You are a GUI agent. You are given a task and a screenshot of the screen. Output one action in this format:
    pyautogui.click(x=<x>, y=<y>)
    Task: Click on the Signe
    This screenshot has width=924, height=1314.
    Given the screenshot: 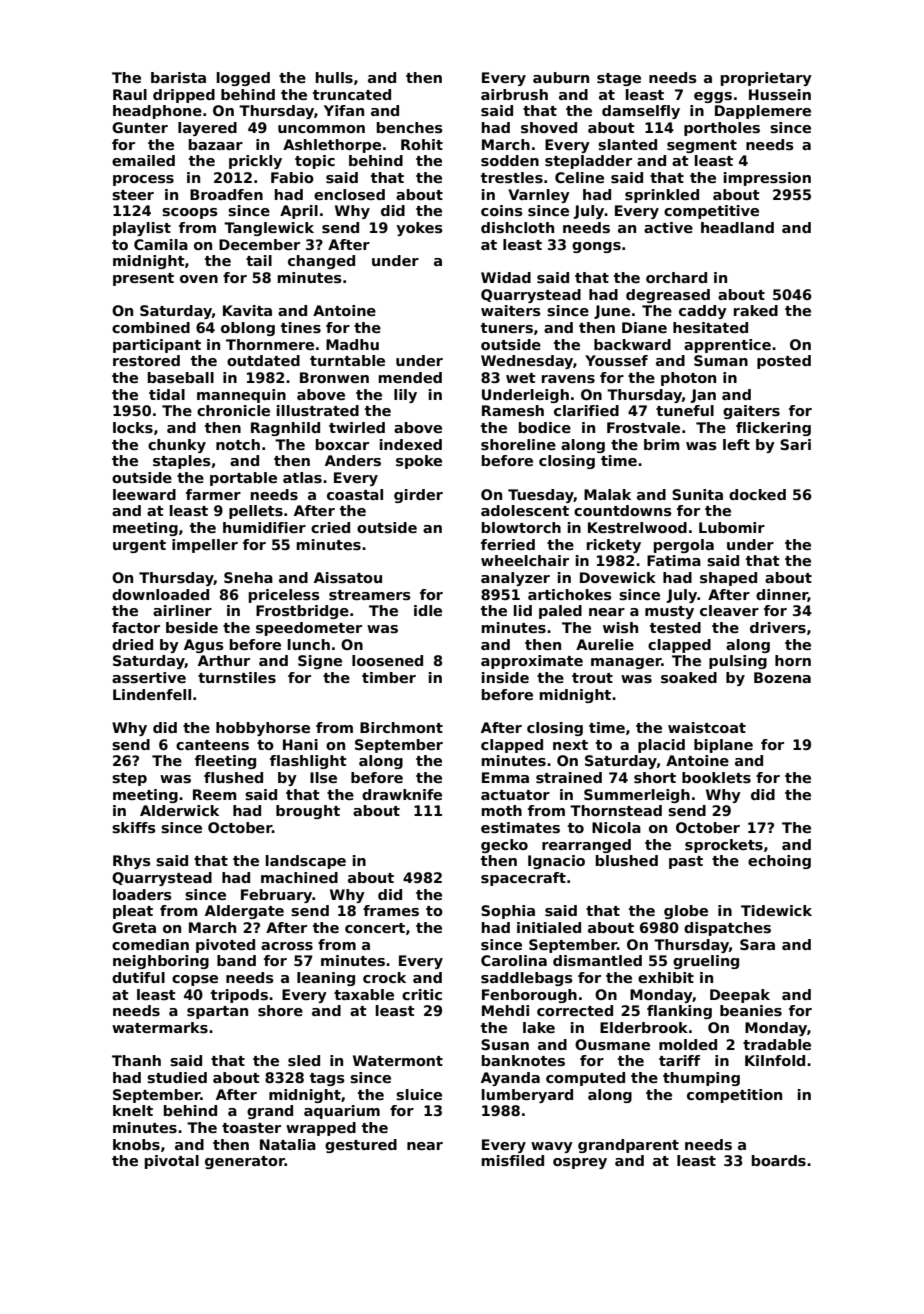 What is the action you would take?
    pyautogui.click(x=320, y=662)
